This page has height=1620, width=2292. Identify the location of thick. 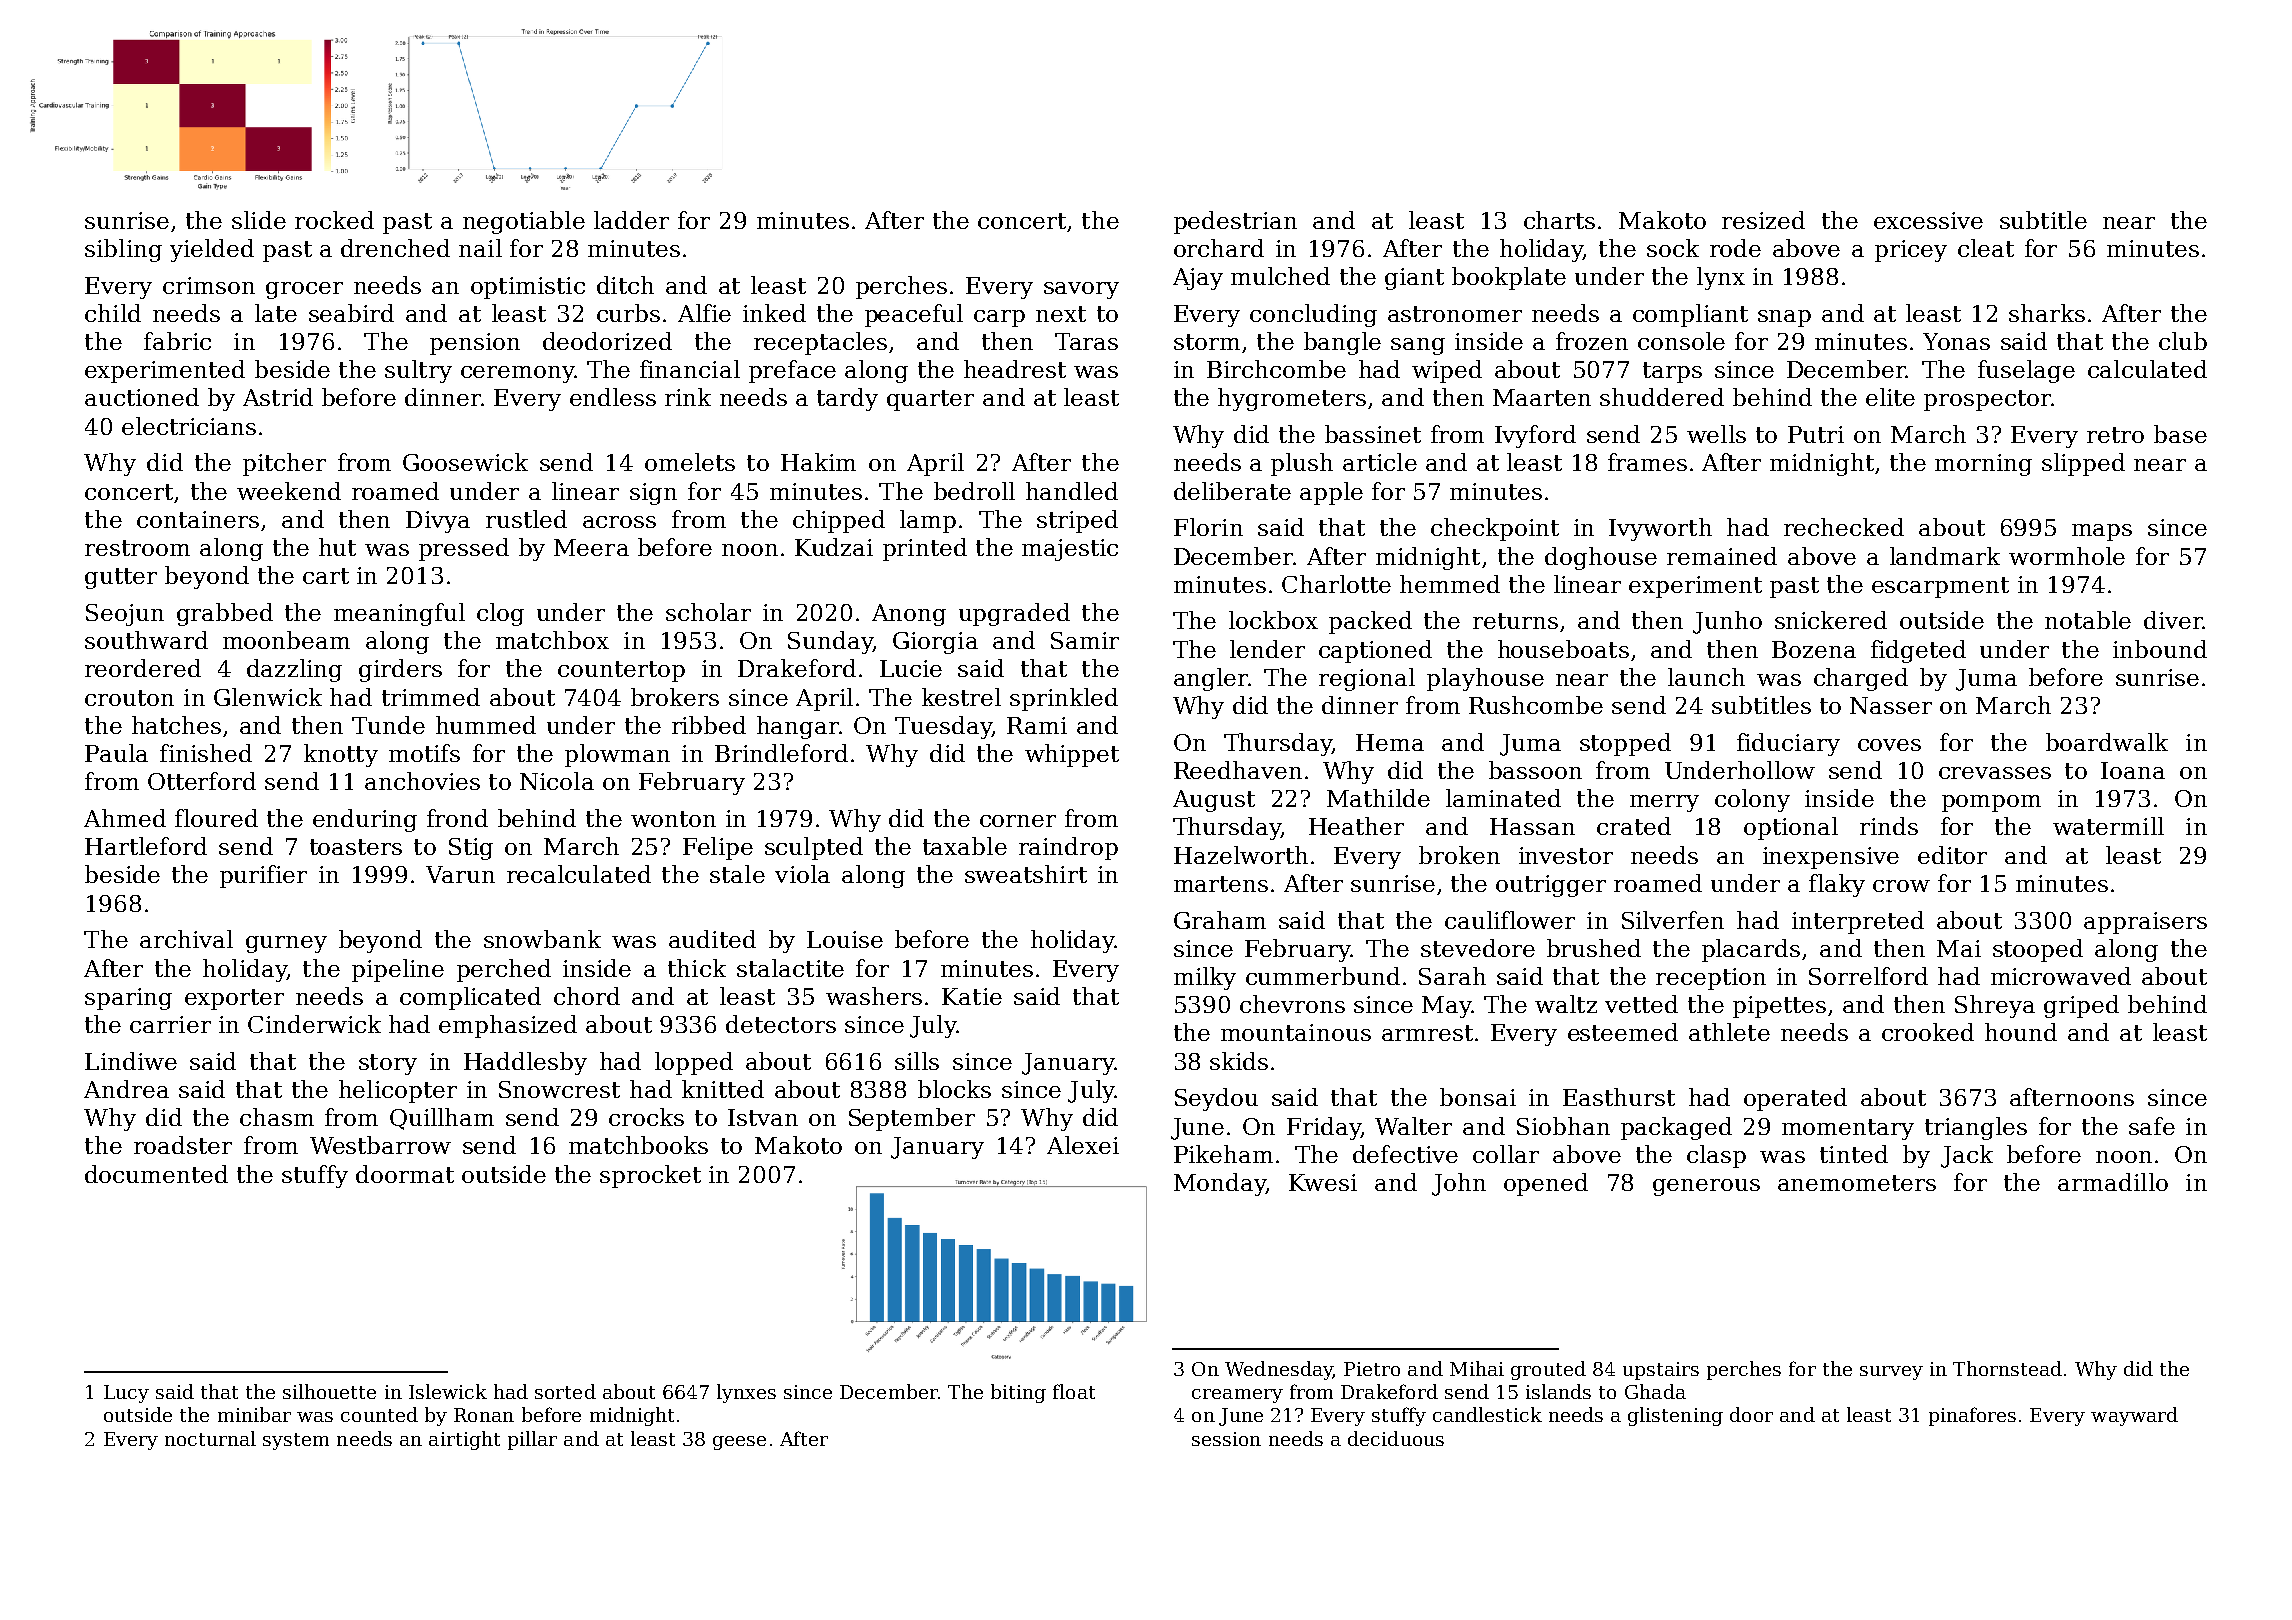
(697, 968).
